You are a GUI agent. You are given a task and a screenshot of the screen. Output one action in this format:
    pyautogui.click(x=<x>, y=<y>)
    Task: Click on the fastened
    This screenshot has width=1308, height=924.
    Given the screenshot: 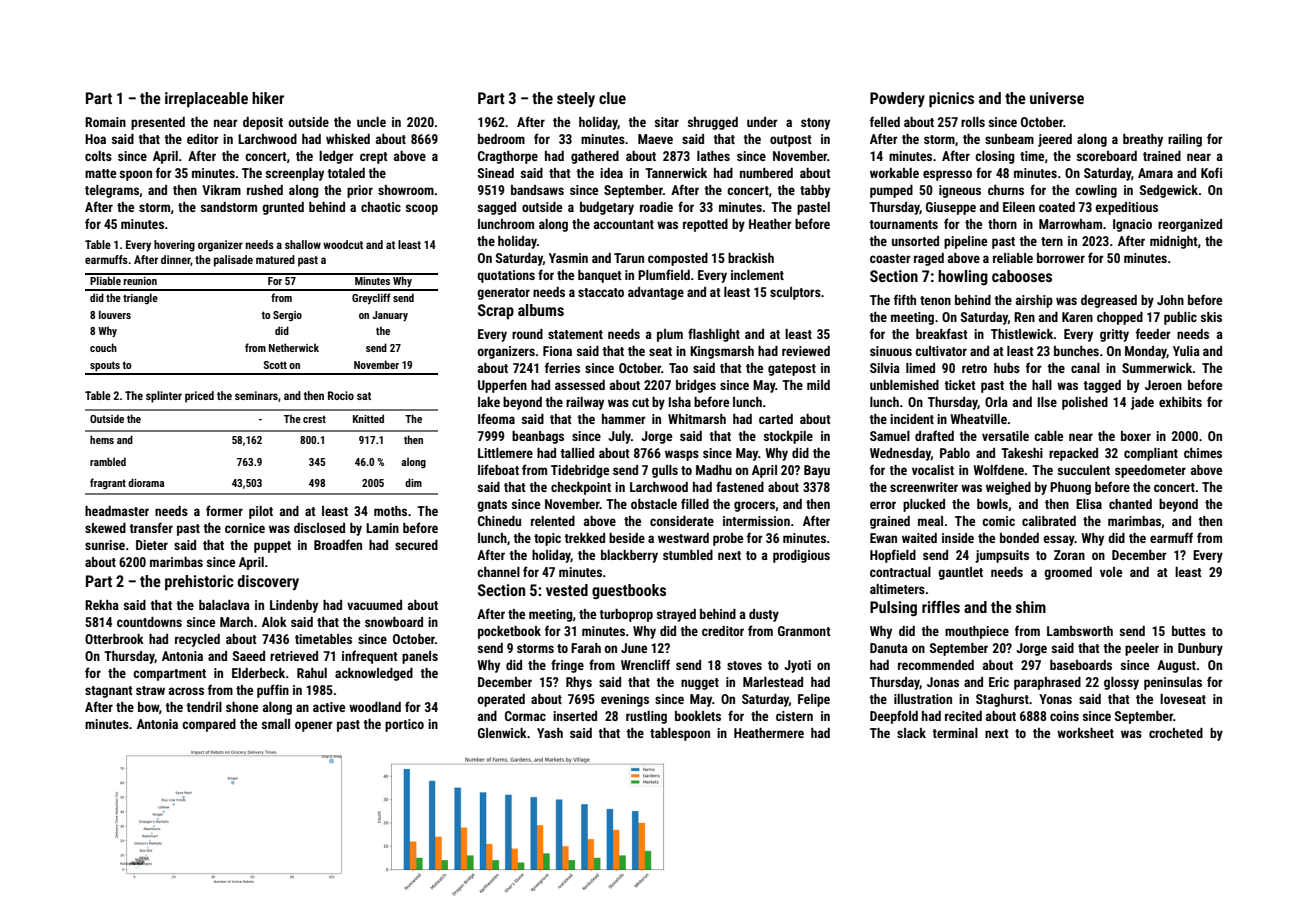 What is the action you would take?
    pyautogui.click(x=740, y=486)
